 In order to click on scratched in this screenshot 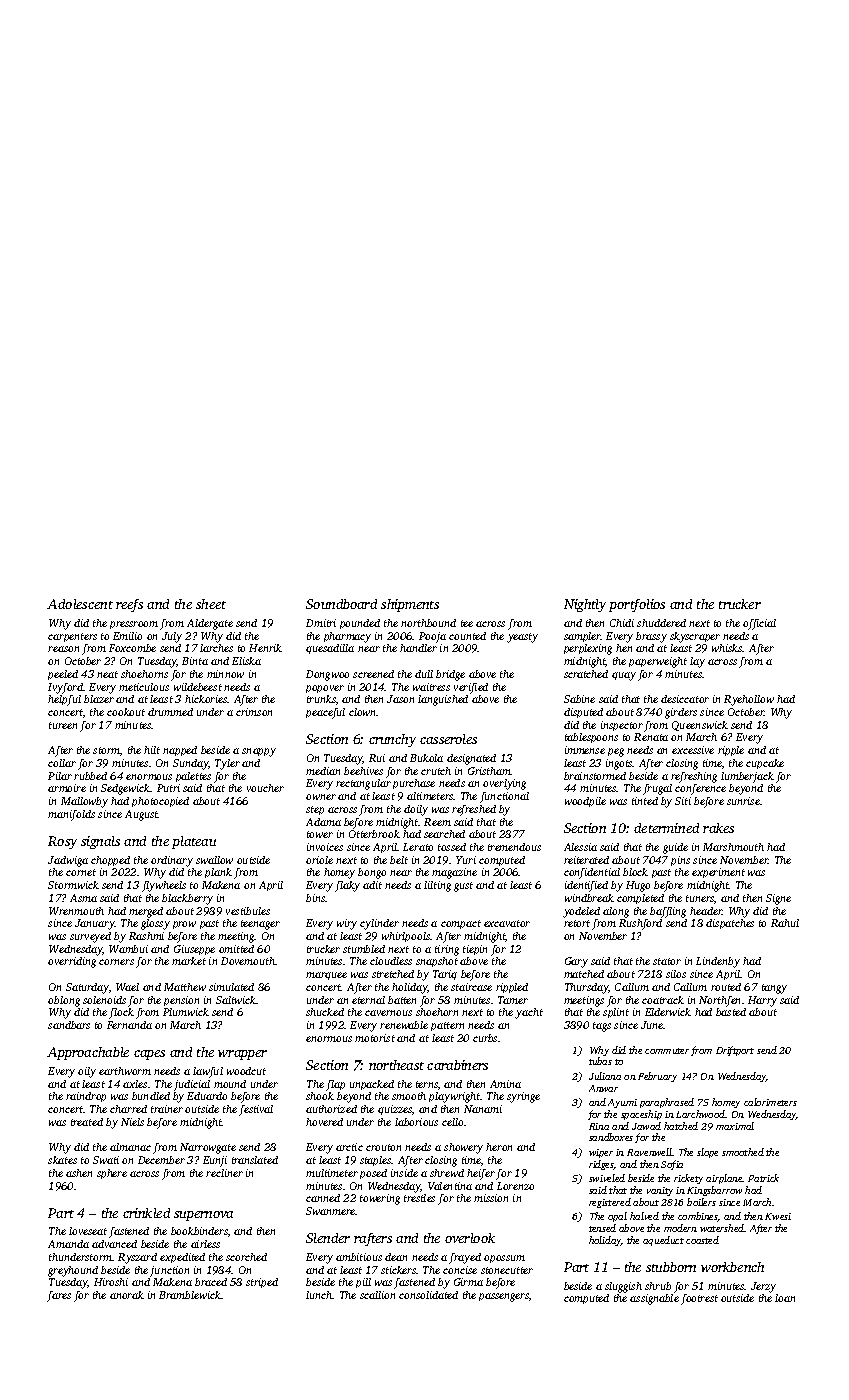, I will do `click(586, 674)`.
